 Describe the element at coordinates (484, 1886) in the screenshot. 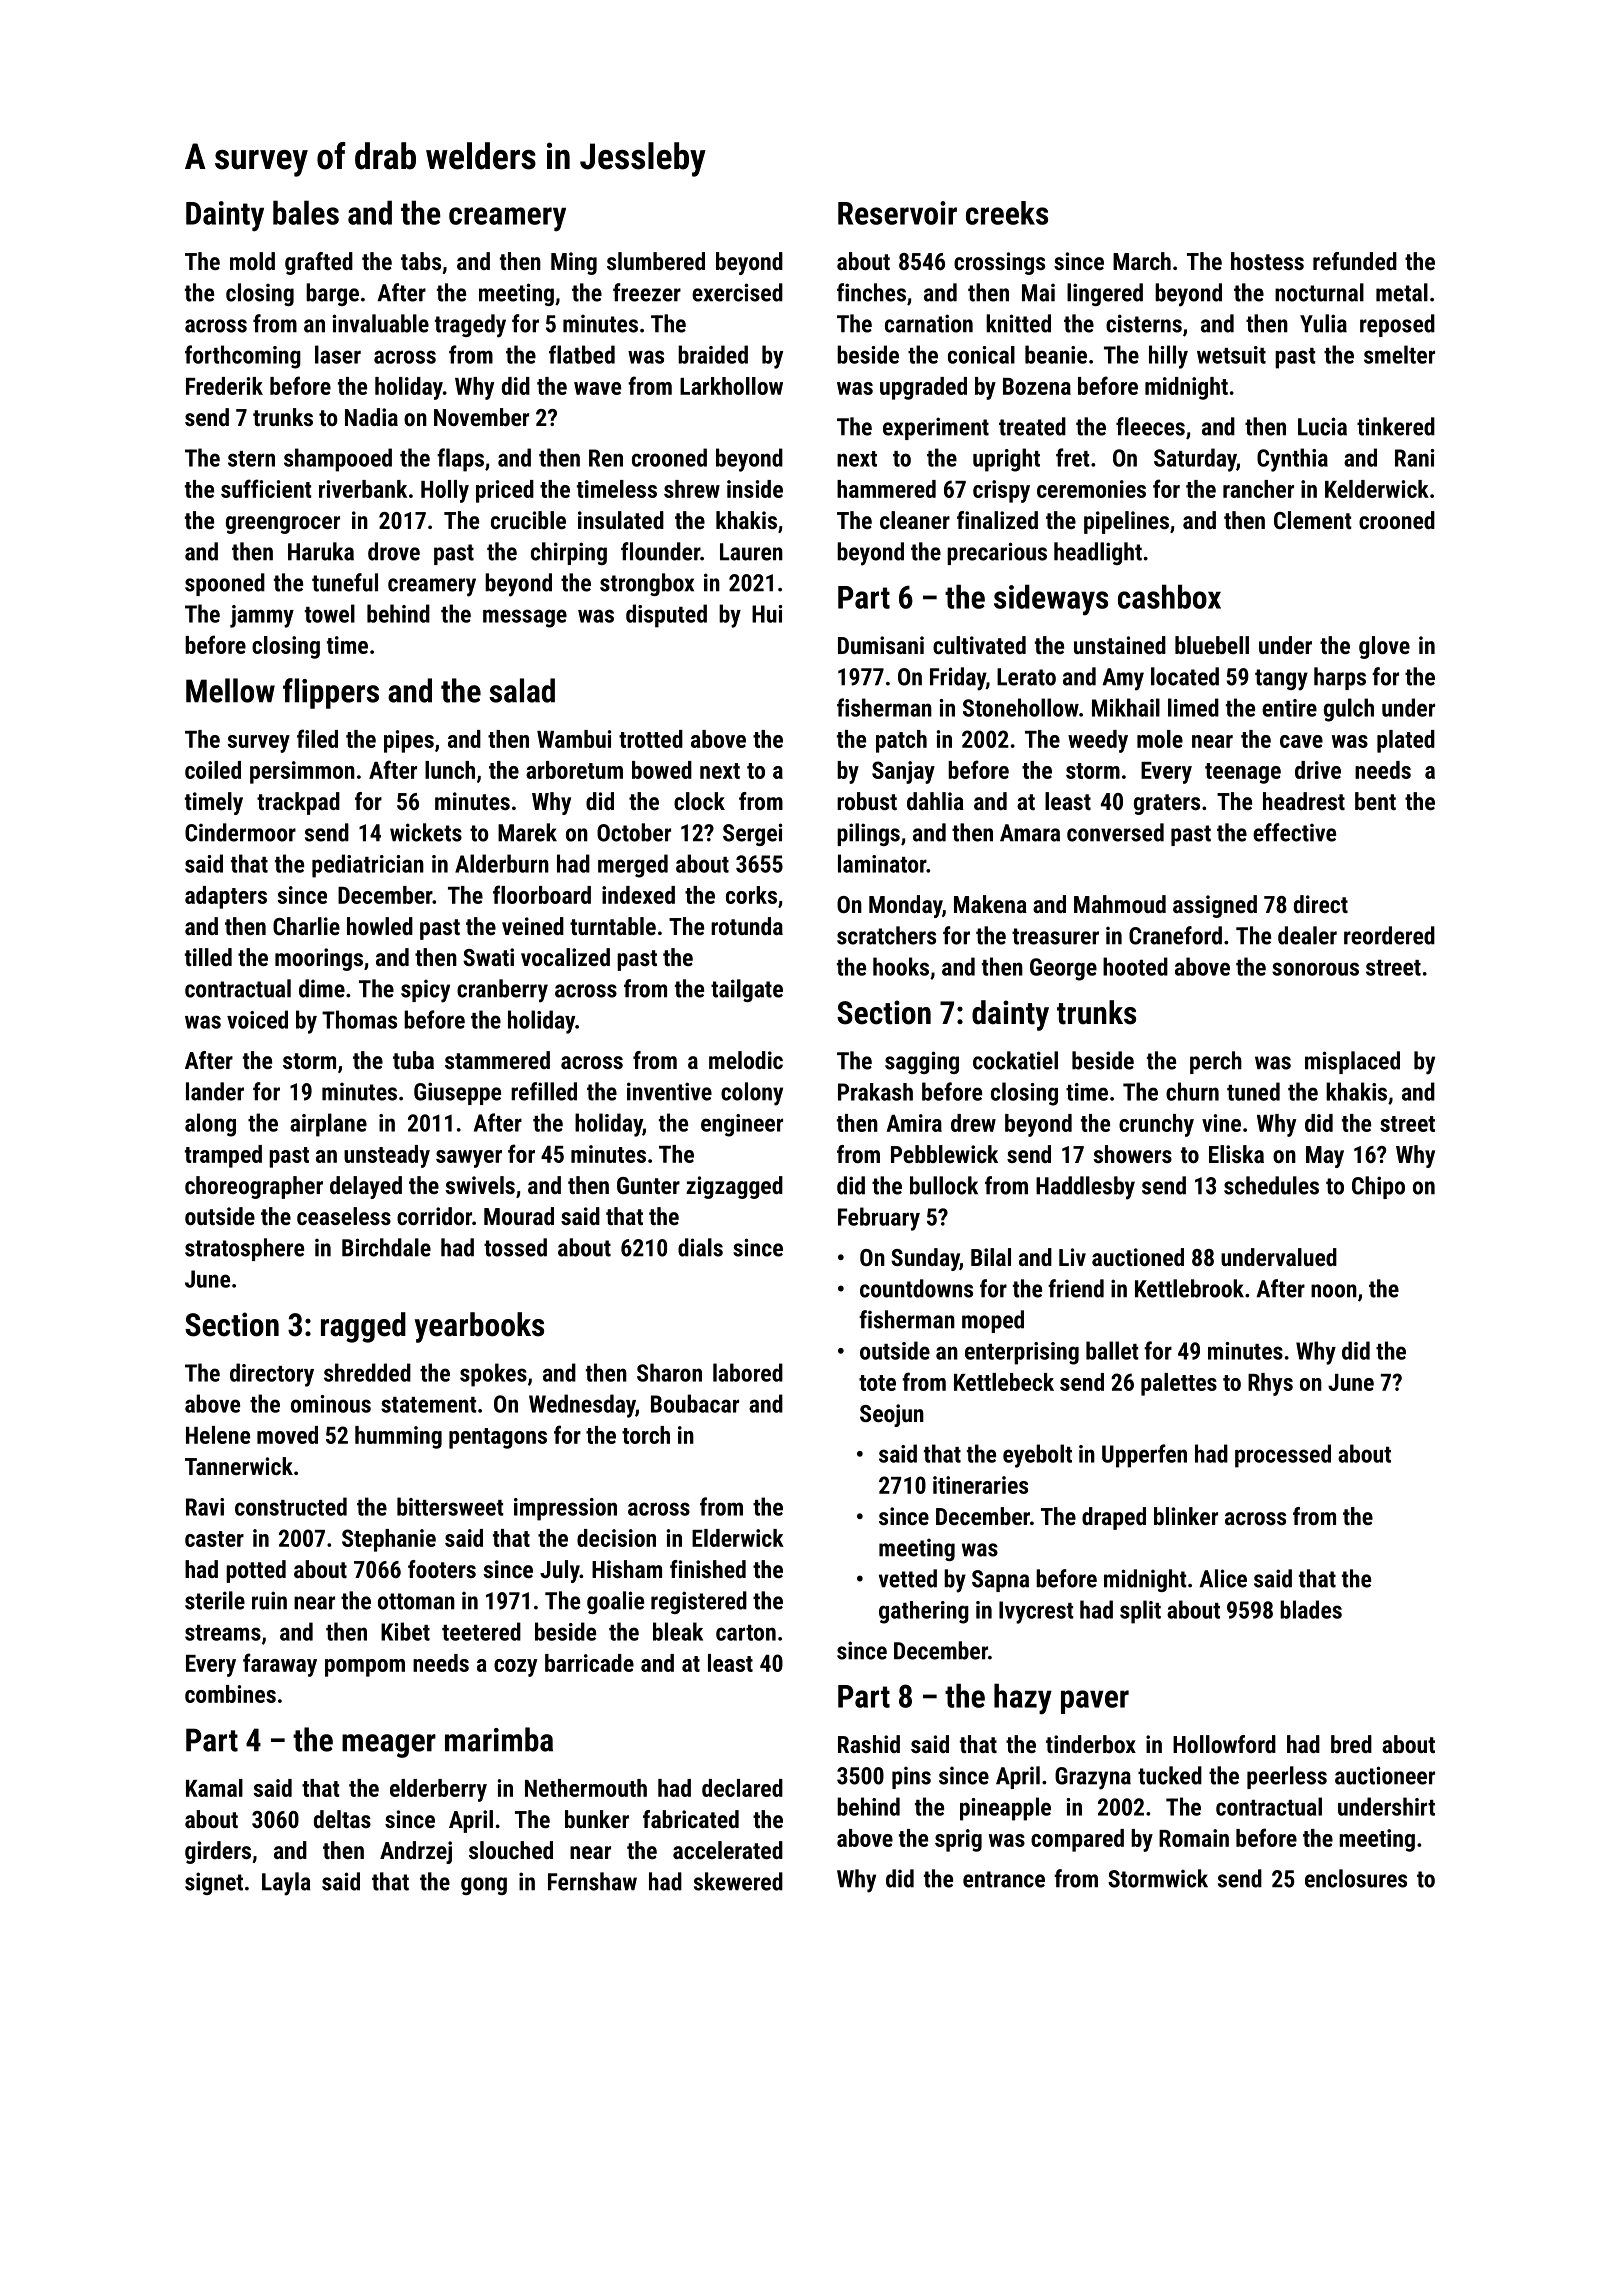

I see `gong` at that location.
